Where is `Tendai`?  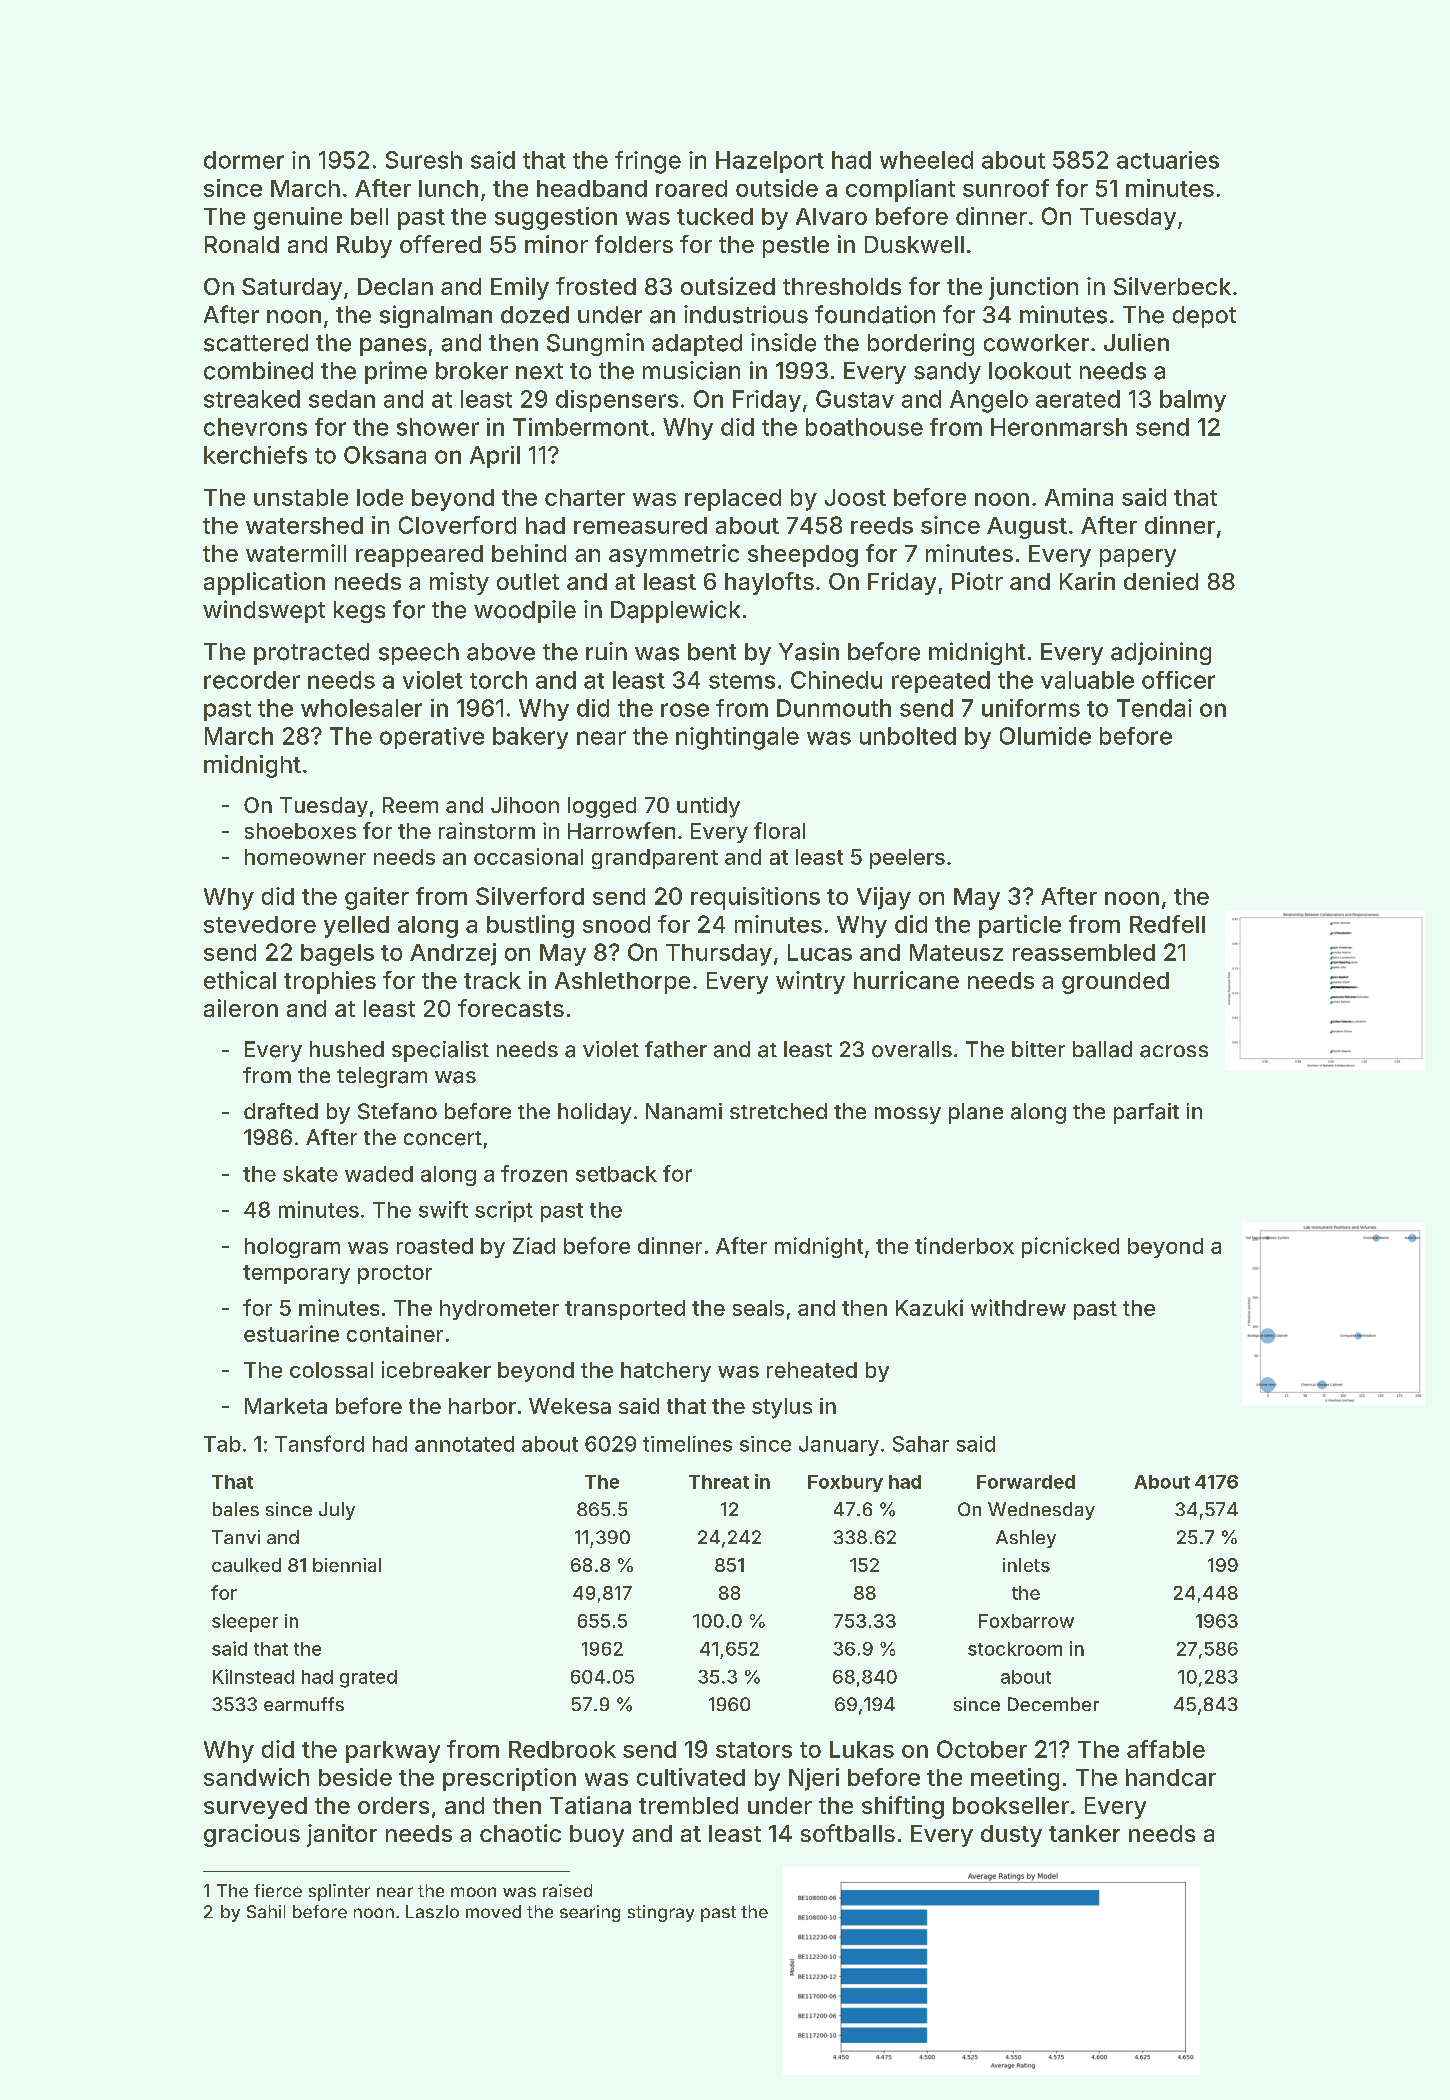
Tendai is located at coordinates (1154, 708).
